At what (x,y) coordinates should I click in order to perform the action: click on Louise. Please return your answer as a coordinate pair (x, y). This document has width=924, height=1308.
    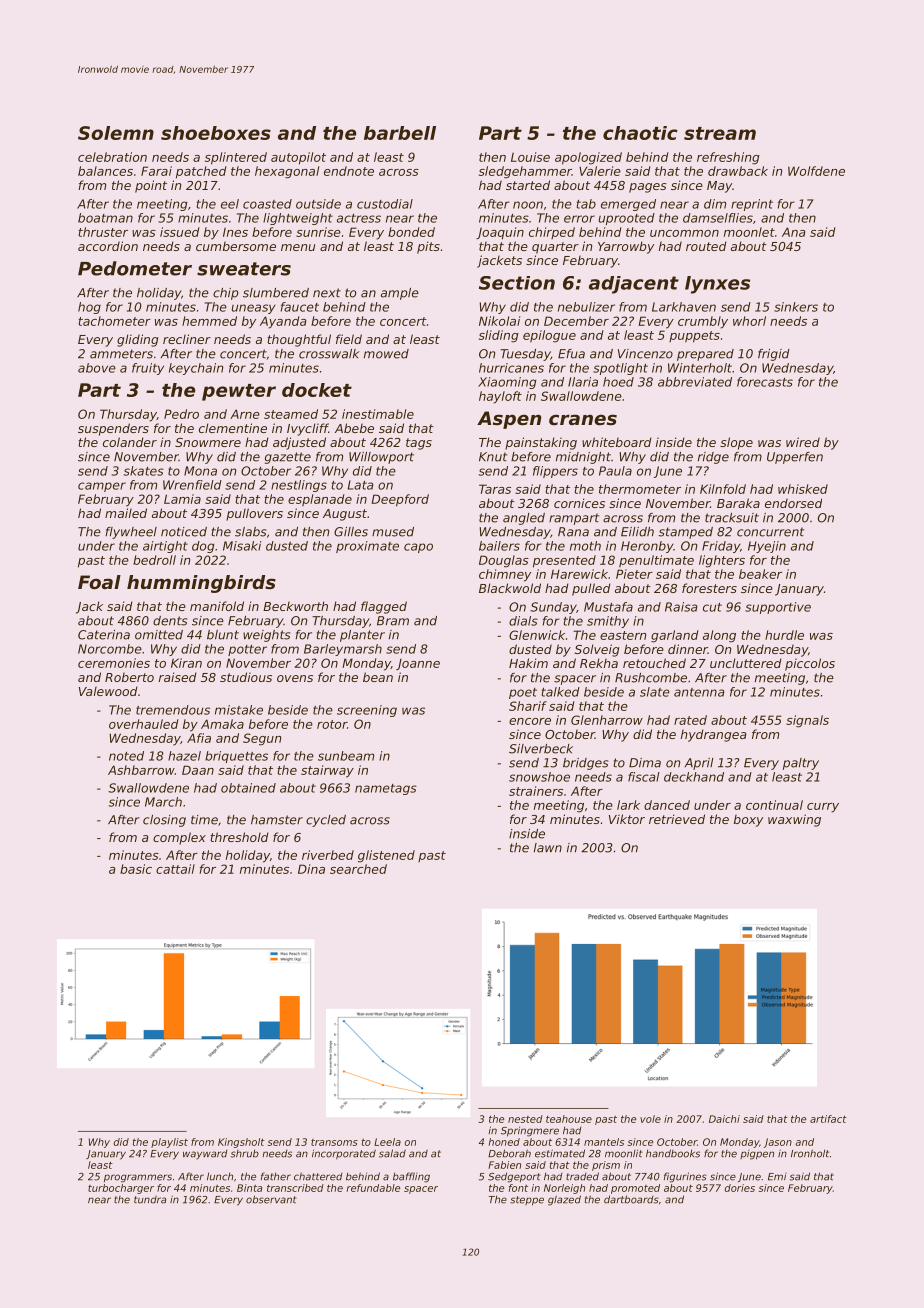
    Looking at the image, I should click on (530, 157).
